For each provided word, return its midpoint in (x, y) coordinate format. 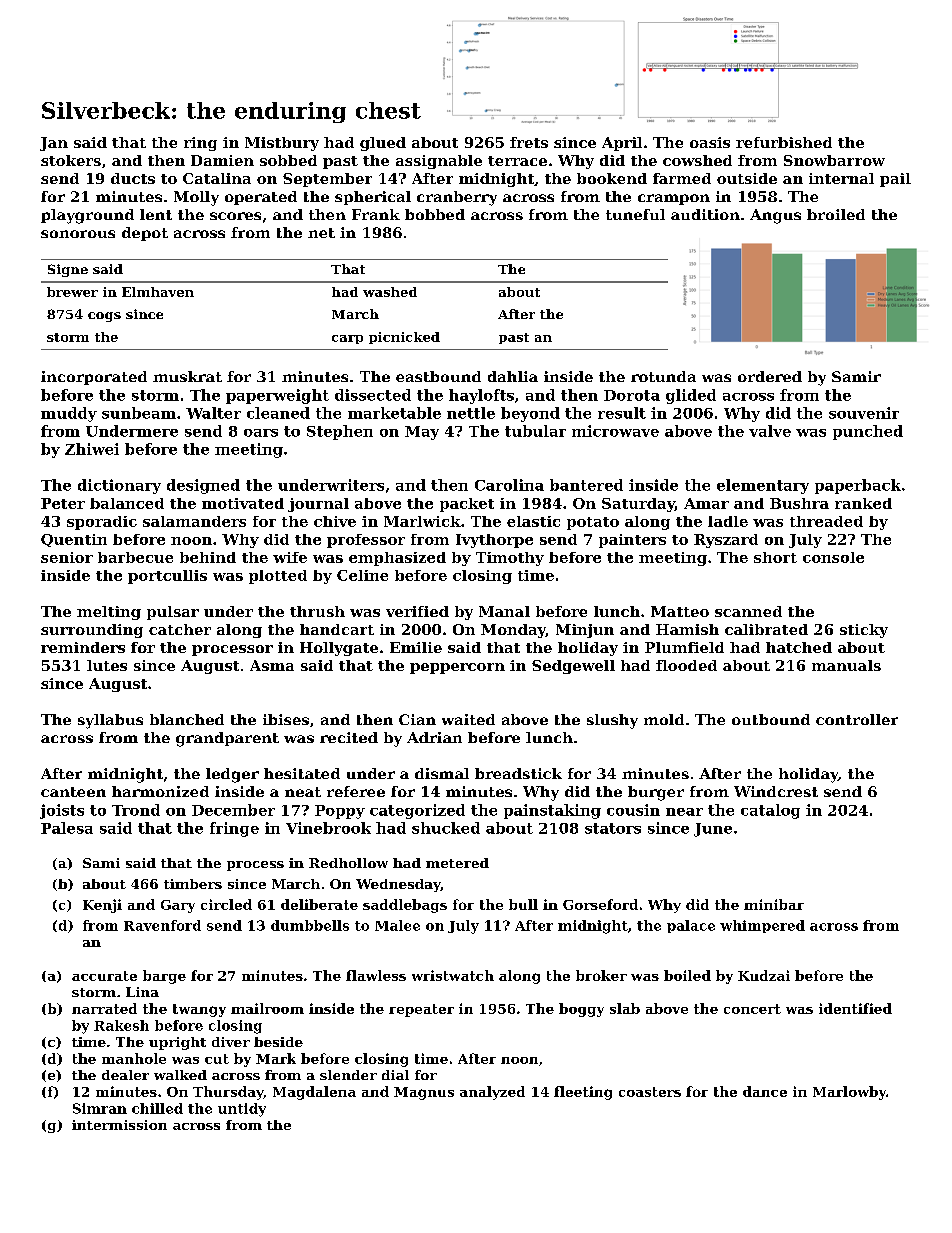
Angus (775, 216)
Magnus (424, 1093)
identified (855, 1008)
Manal (504, 611)
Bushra (799, 503)
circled (226, 904)
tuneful (635, 214)
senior (67, 557)
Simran (100, 1108)
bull (523, 904)
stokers (71, 160)
